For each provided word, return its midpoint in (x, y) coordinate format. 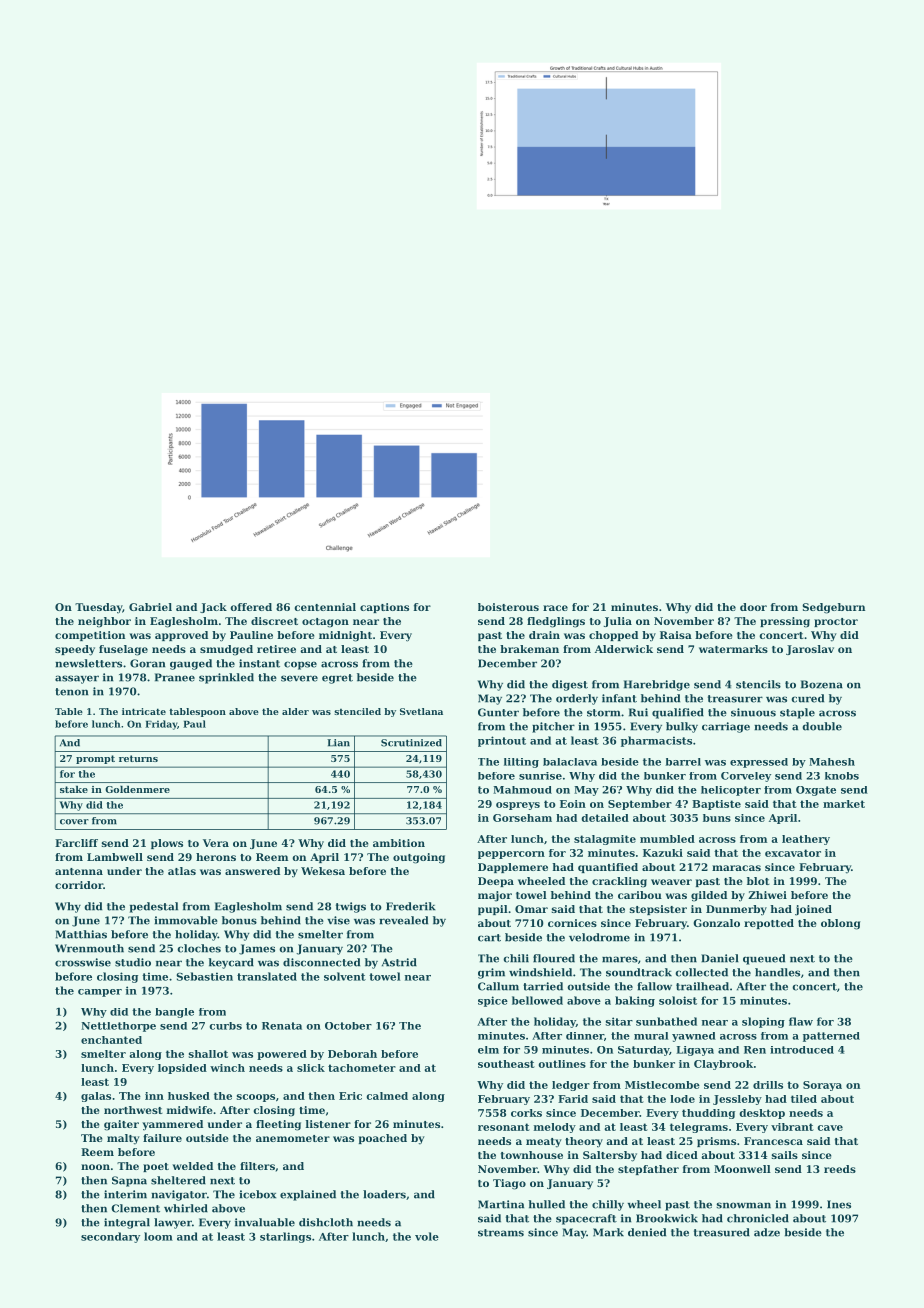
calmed (387, 1096)
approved (181, 636)
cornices (572, 923)
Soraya (822, 1086)
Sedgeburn (833, 608)
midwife (190, 1110)
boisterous (508, 607)
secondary (110, 1237)
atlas (182, 871)
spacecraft (586, 1219)
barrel (683, 762)
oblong (841, 924)
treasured (722, 1232)
